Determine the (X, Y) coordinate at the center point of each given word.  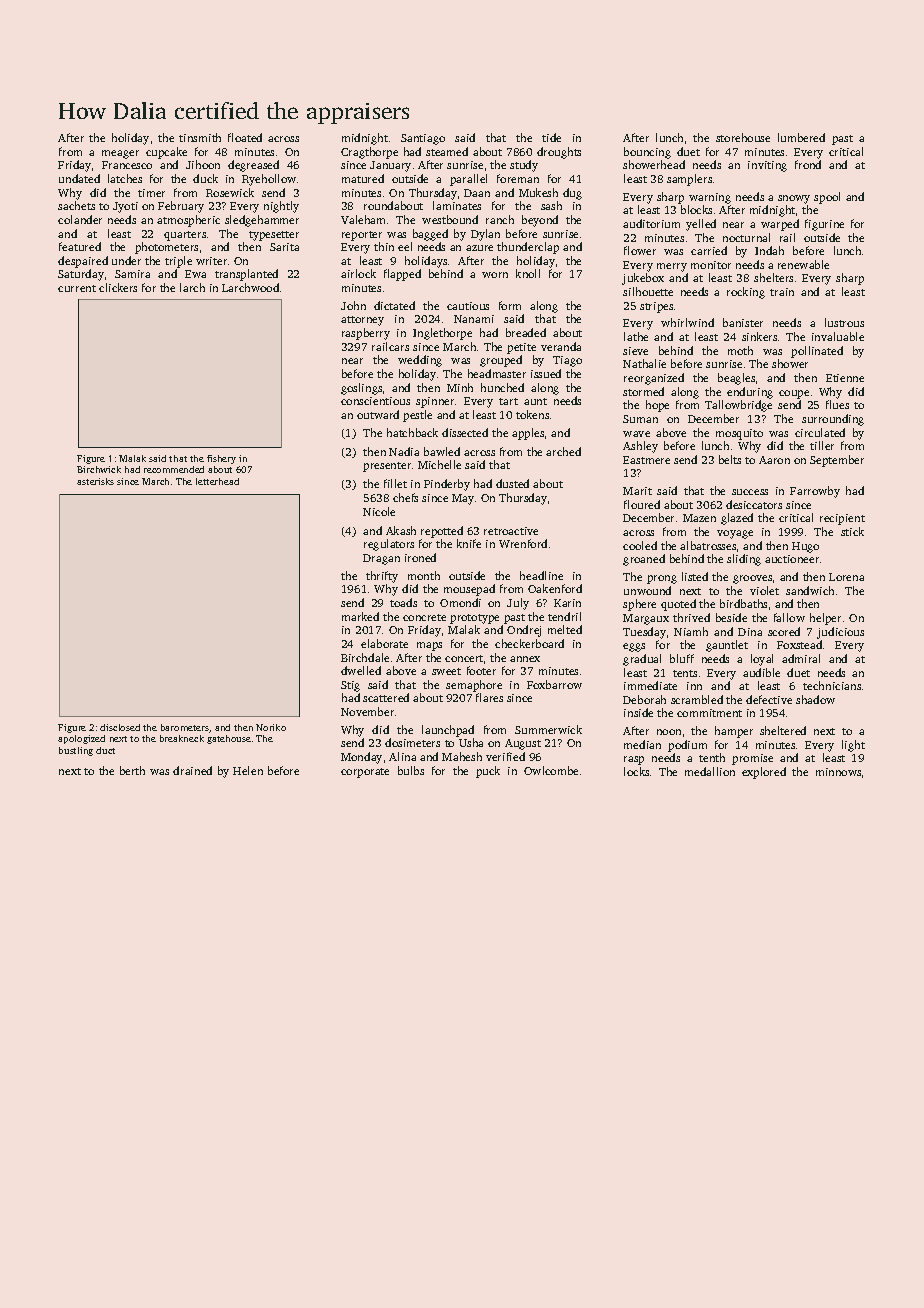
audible (761, 672)
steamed (447, 151)
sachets (76, 205)
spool (827, 198)
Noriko (271, 727)
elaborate (384, 643)
